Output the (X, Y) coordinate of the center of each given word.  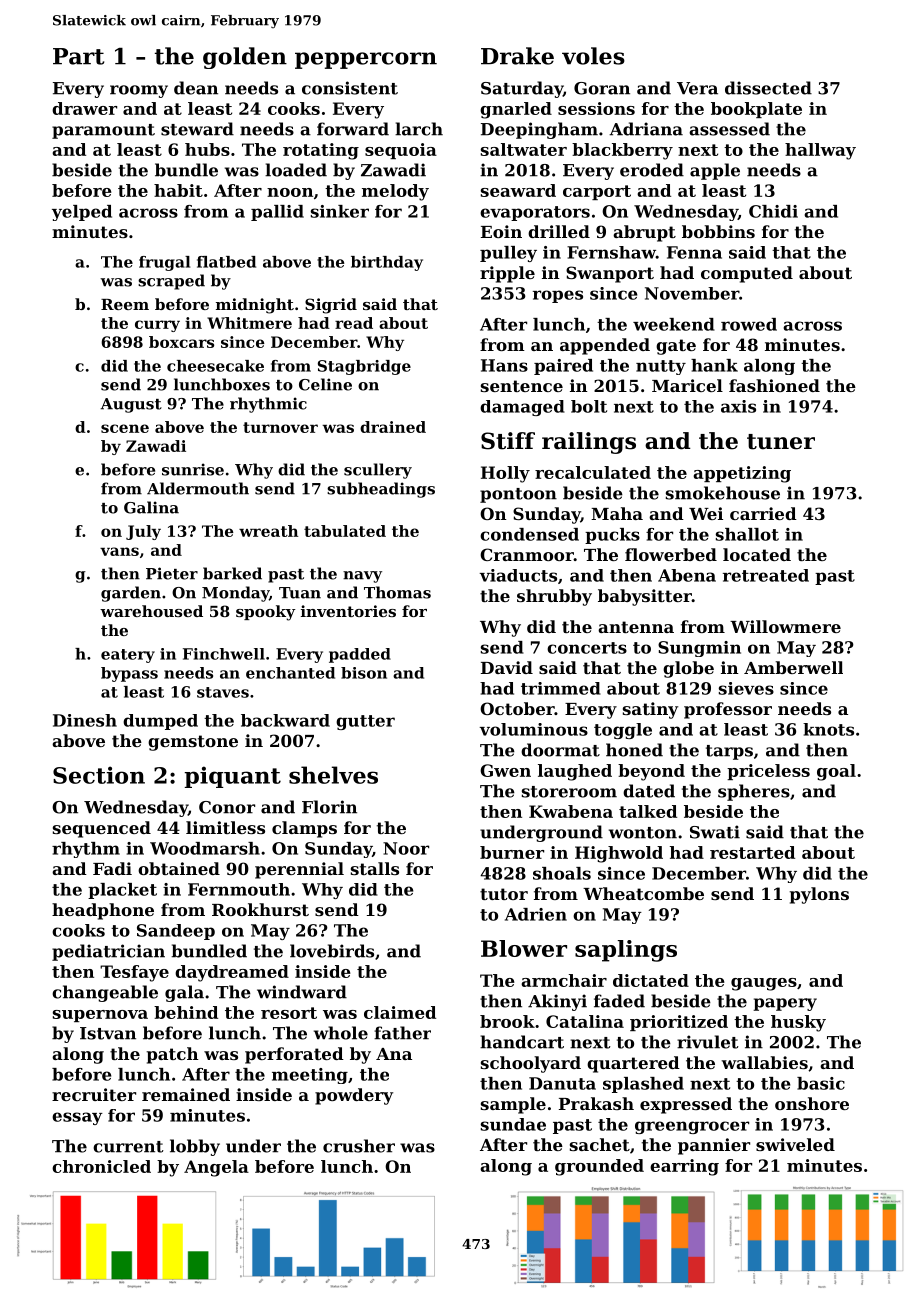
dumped (160, 722)
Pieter (172, 573)
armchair (564, 980)
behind (186, 1012)
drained (393, 427)
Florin (329, 807)
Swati (715, 832)
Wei (706, 513)
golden (245, 58)
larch (419, 129)
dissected (768, 88)
